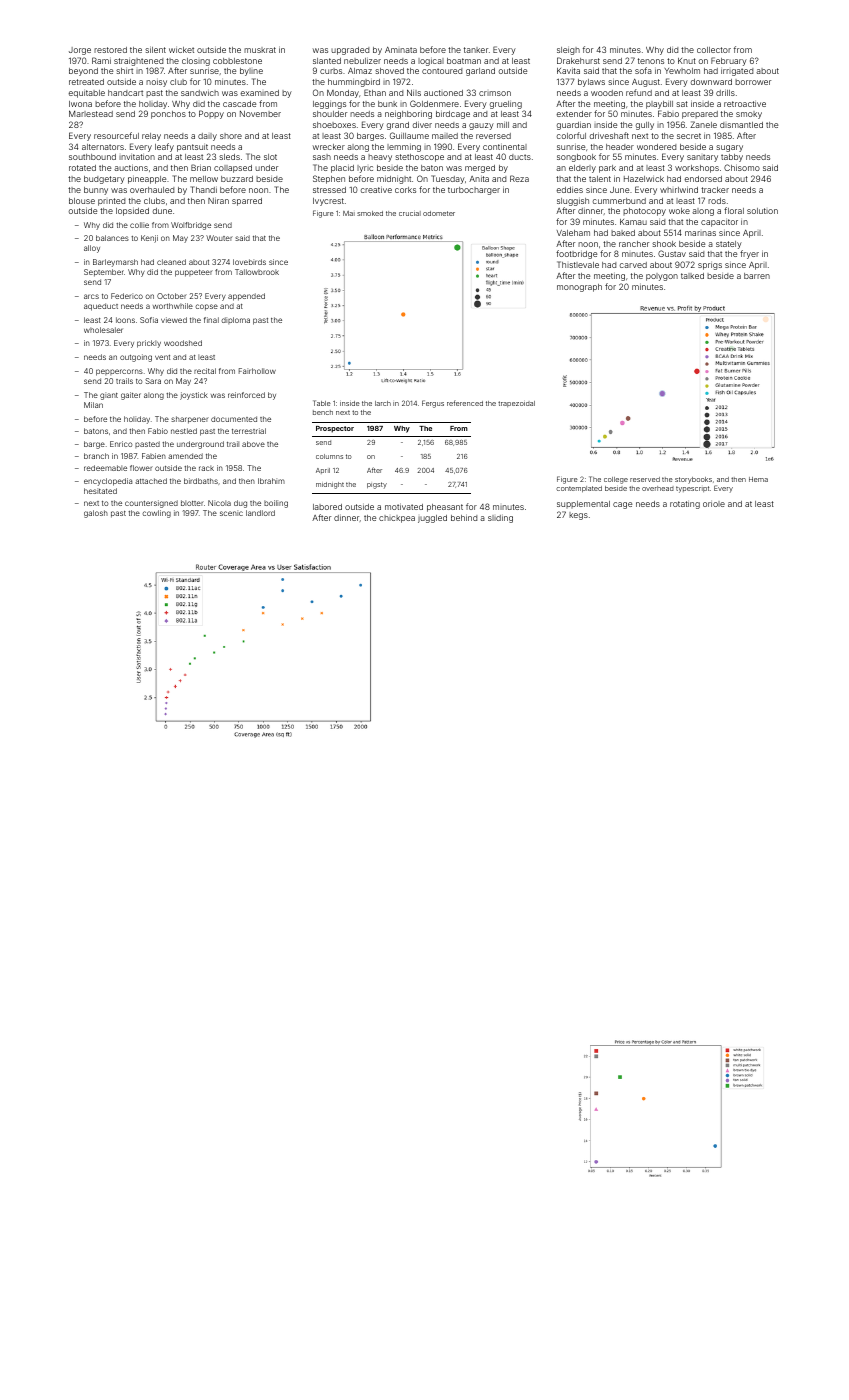 This page has height=1400, width=849. What do you see at coordinates (119, 372) in the page?
I see `peppercorns` at bounding box center [119, 372].
